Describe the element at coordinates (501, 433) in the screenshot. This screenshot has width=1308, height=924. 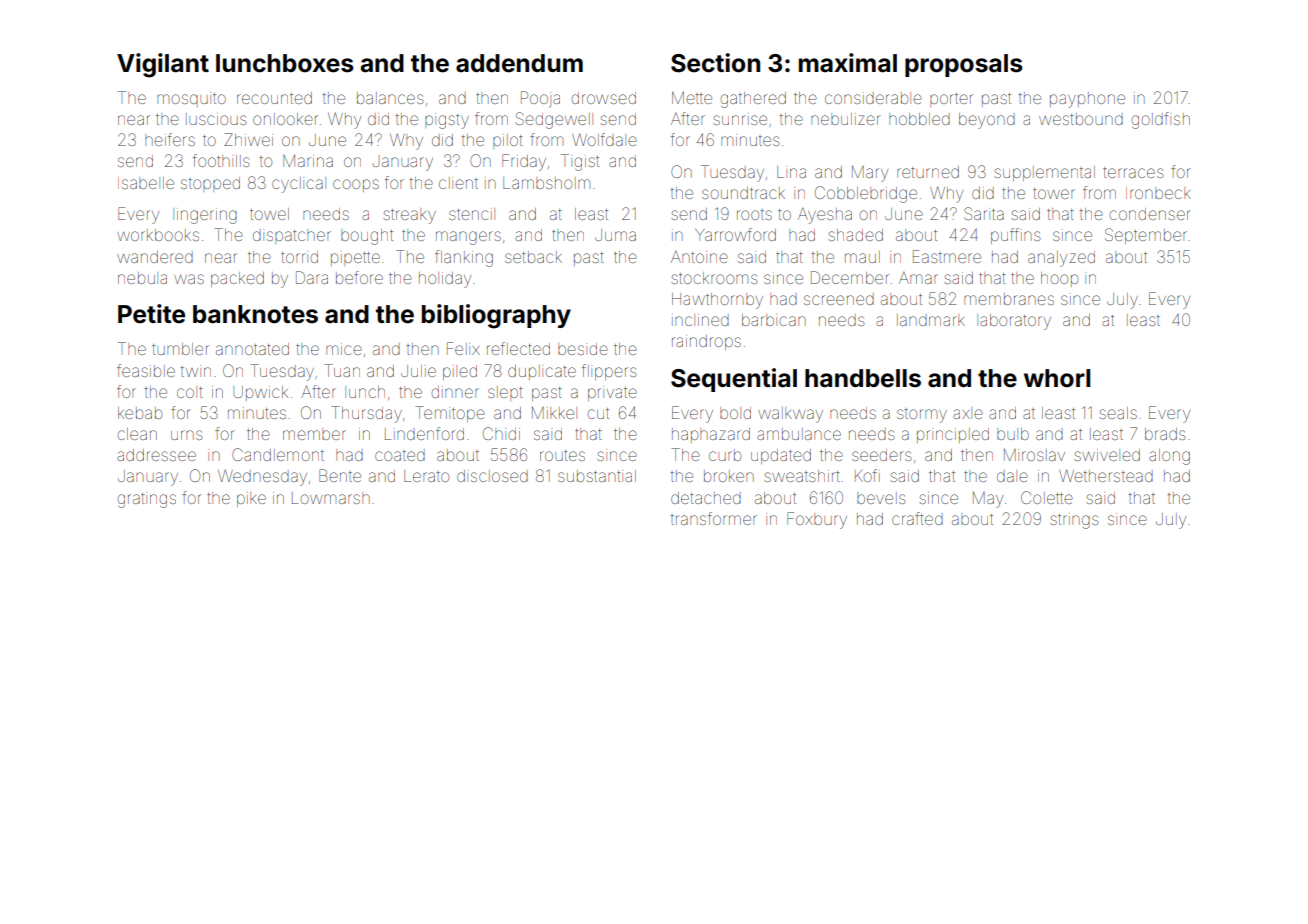
I see `Chidi` at that location.
